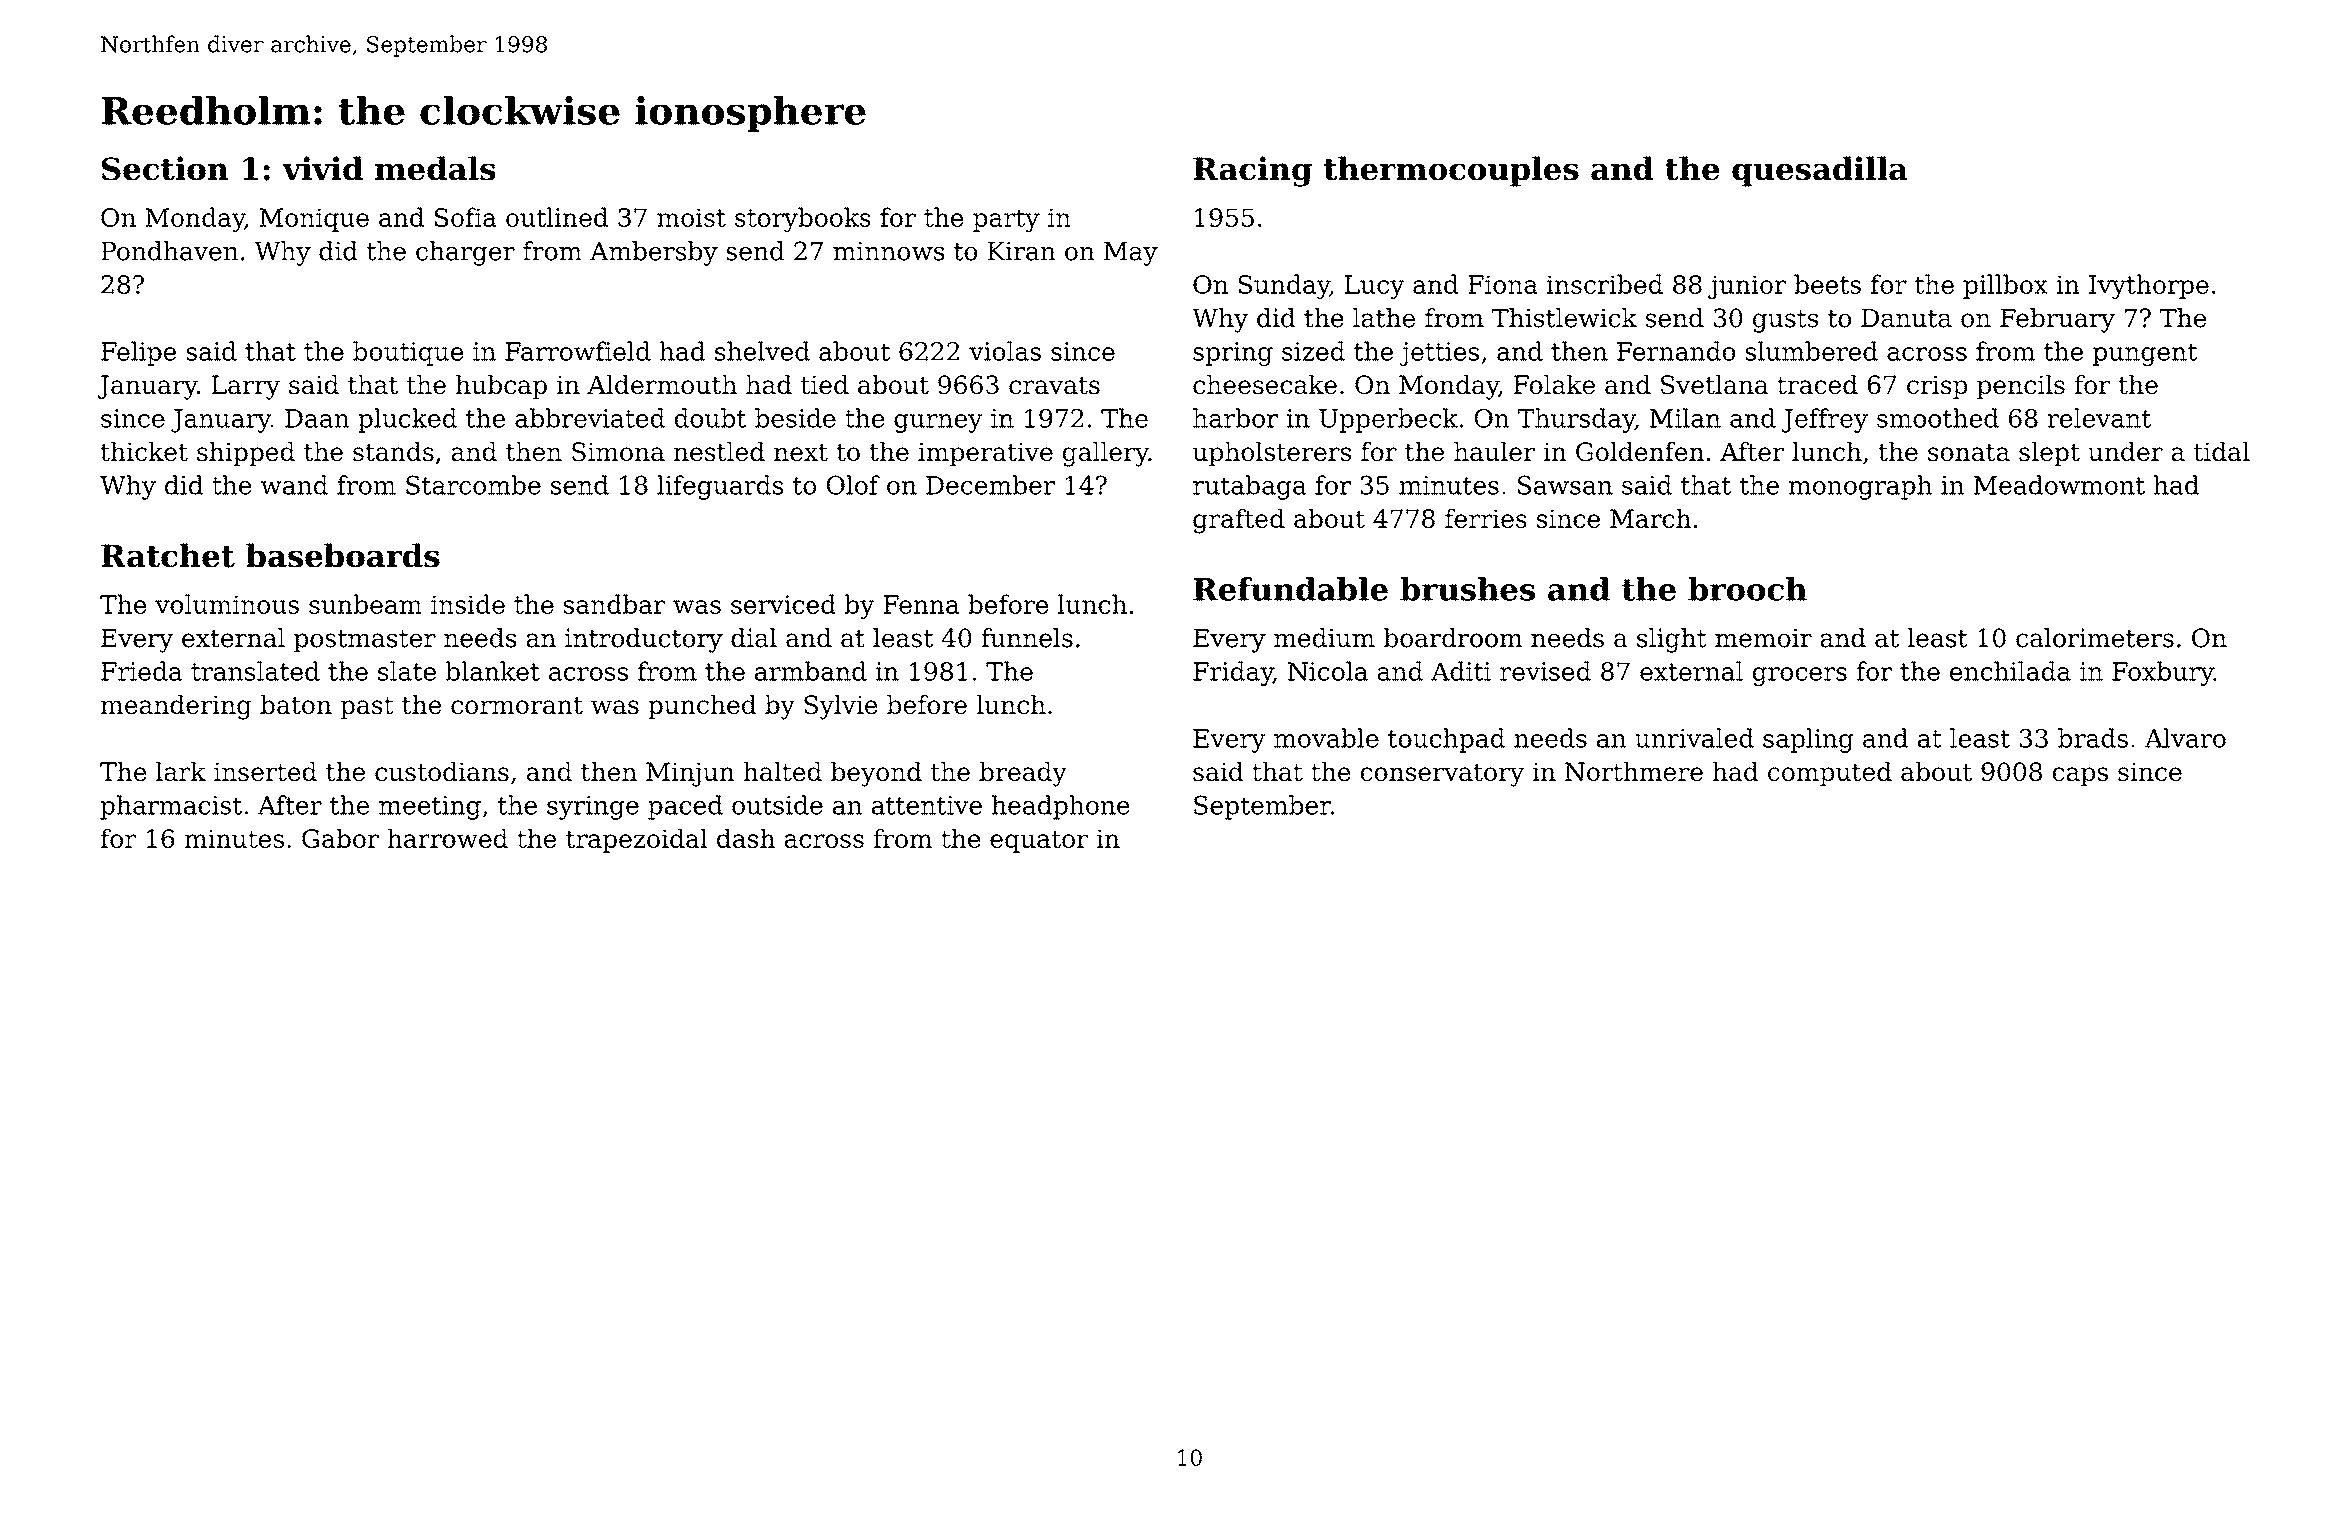 The image size is (2351, 1521). I want to click on postmaster, so click(365, 641).
